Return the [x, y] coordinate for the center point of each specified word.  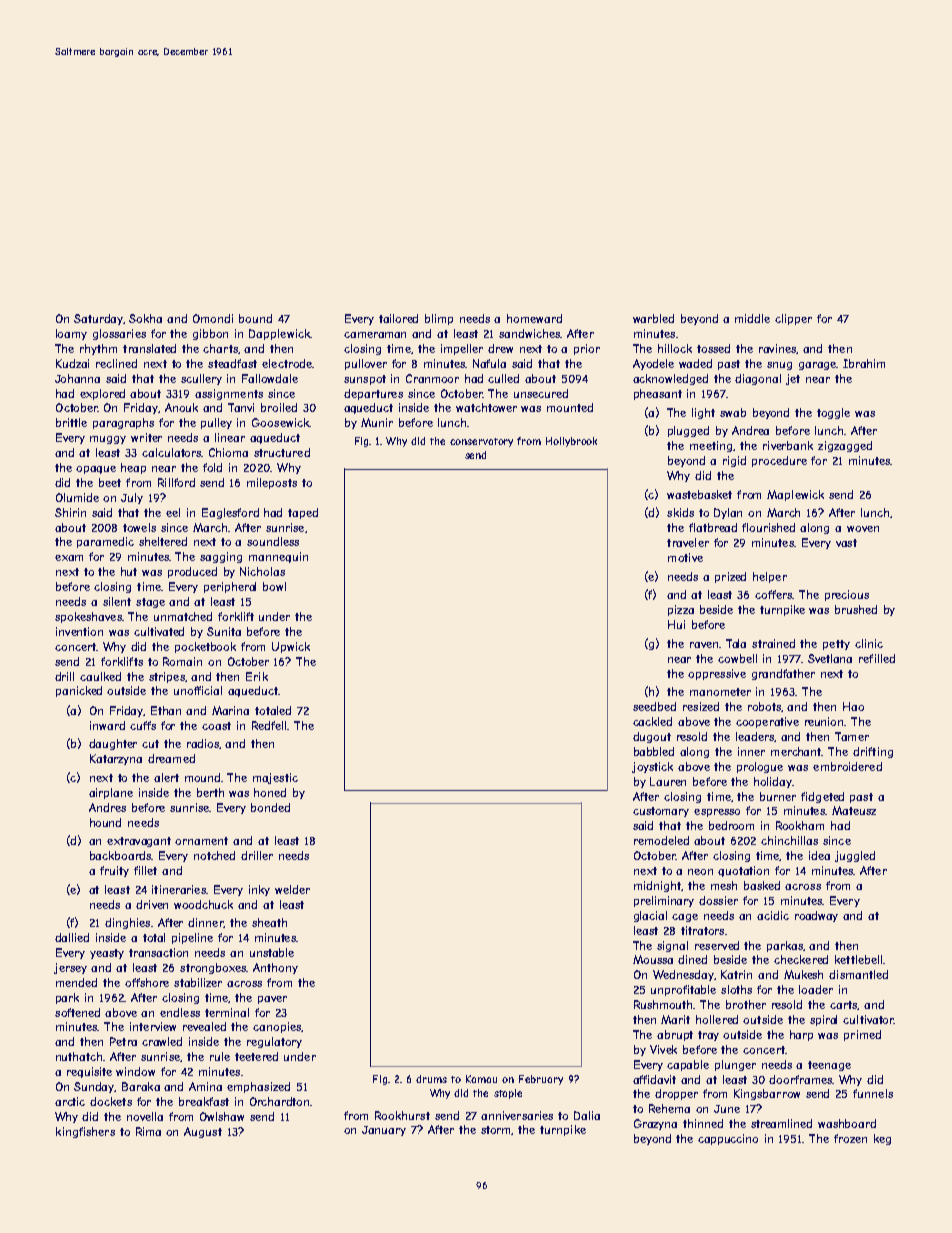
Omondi [213, 318]
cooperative [767, 722]
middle [752, 318]
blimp [439, 319]
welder [292, 889]
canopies [277, 1027]
